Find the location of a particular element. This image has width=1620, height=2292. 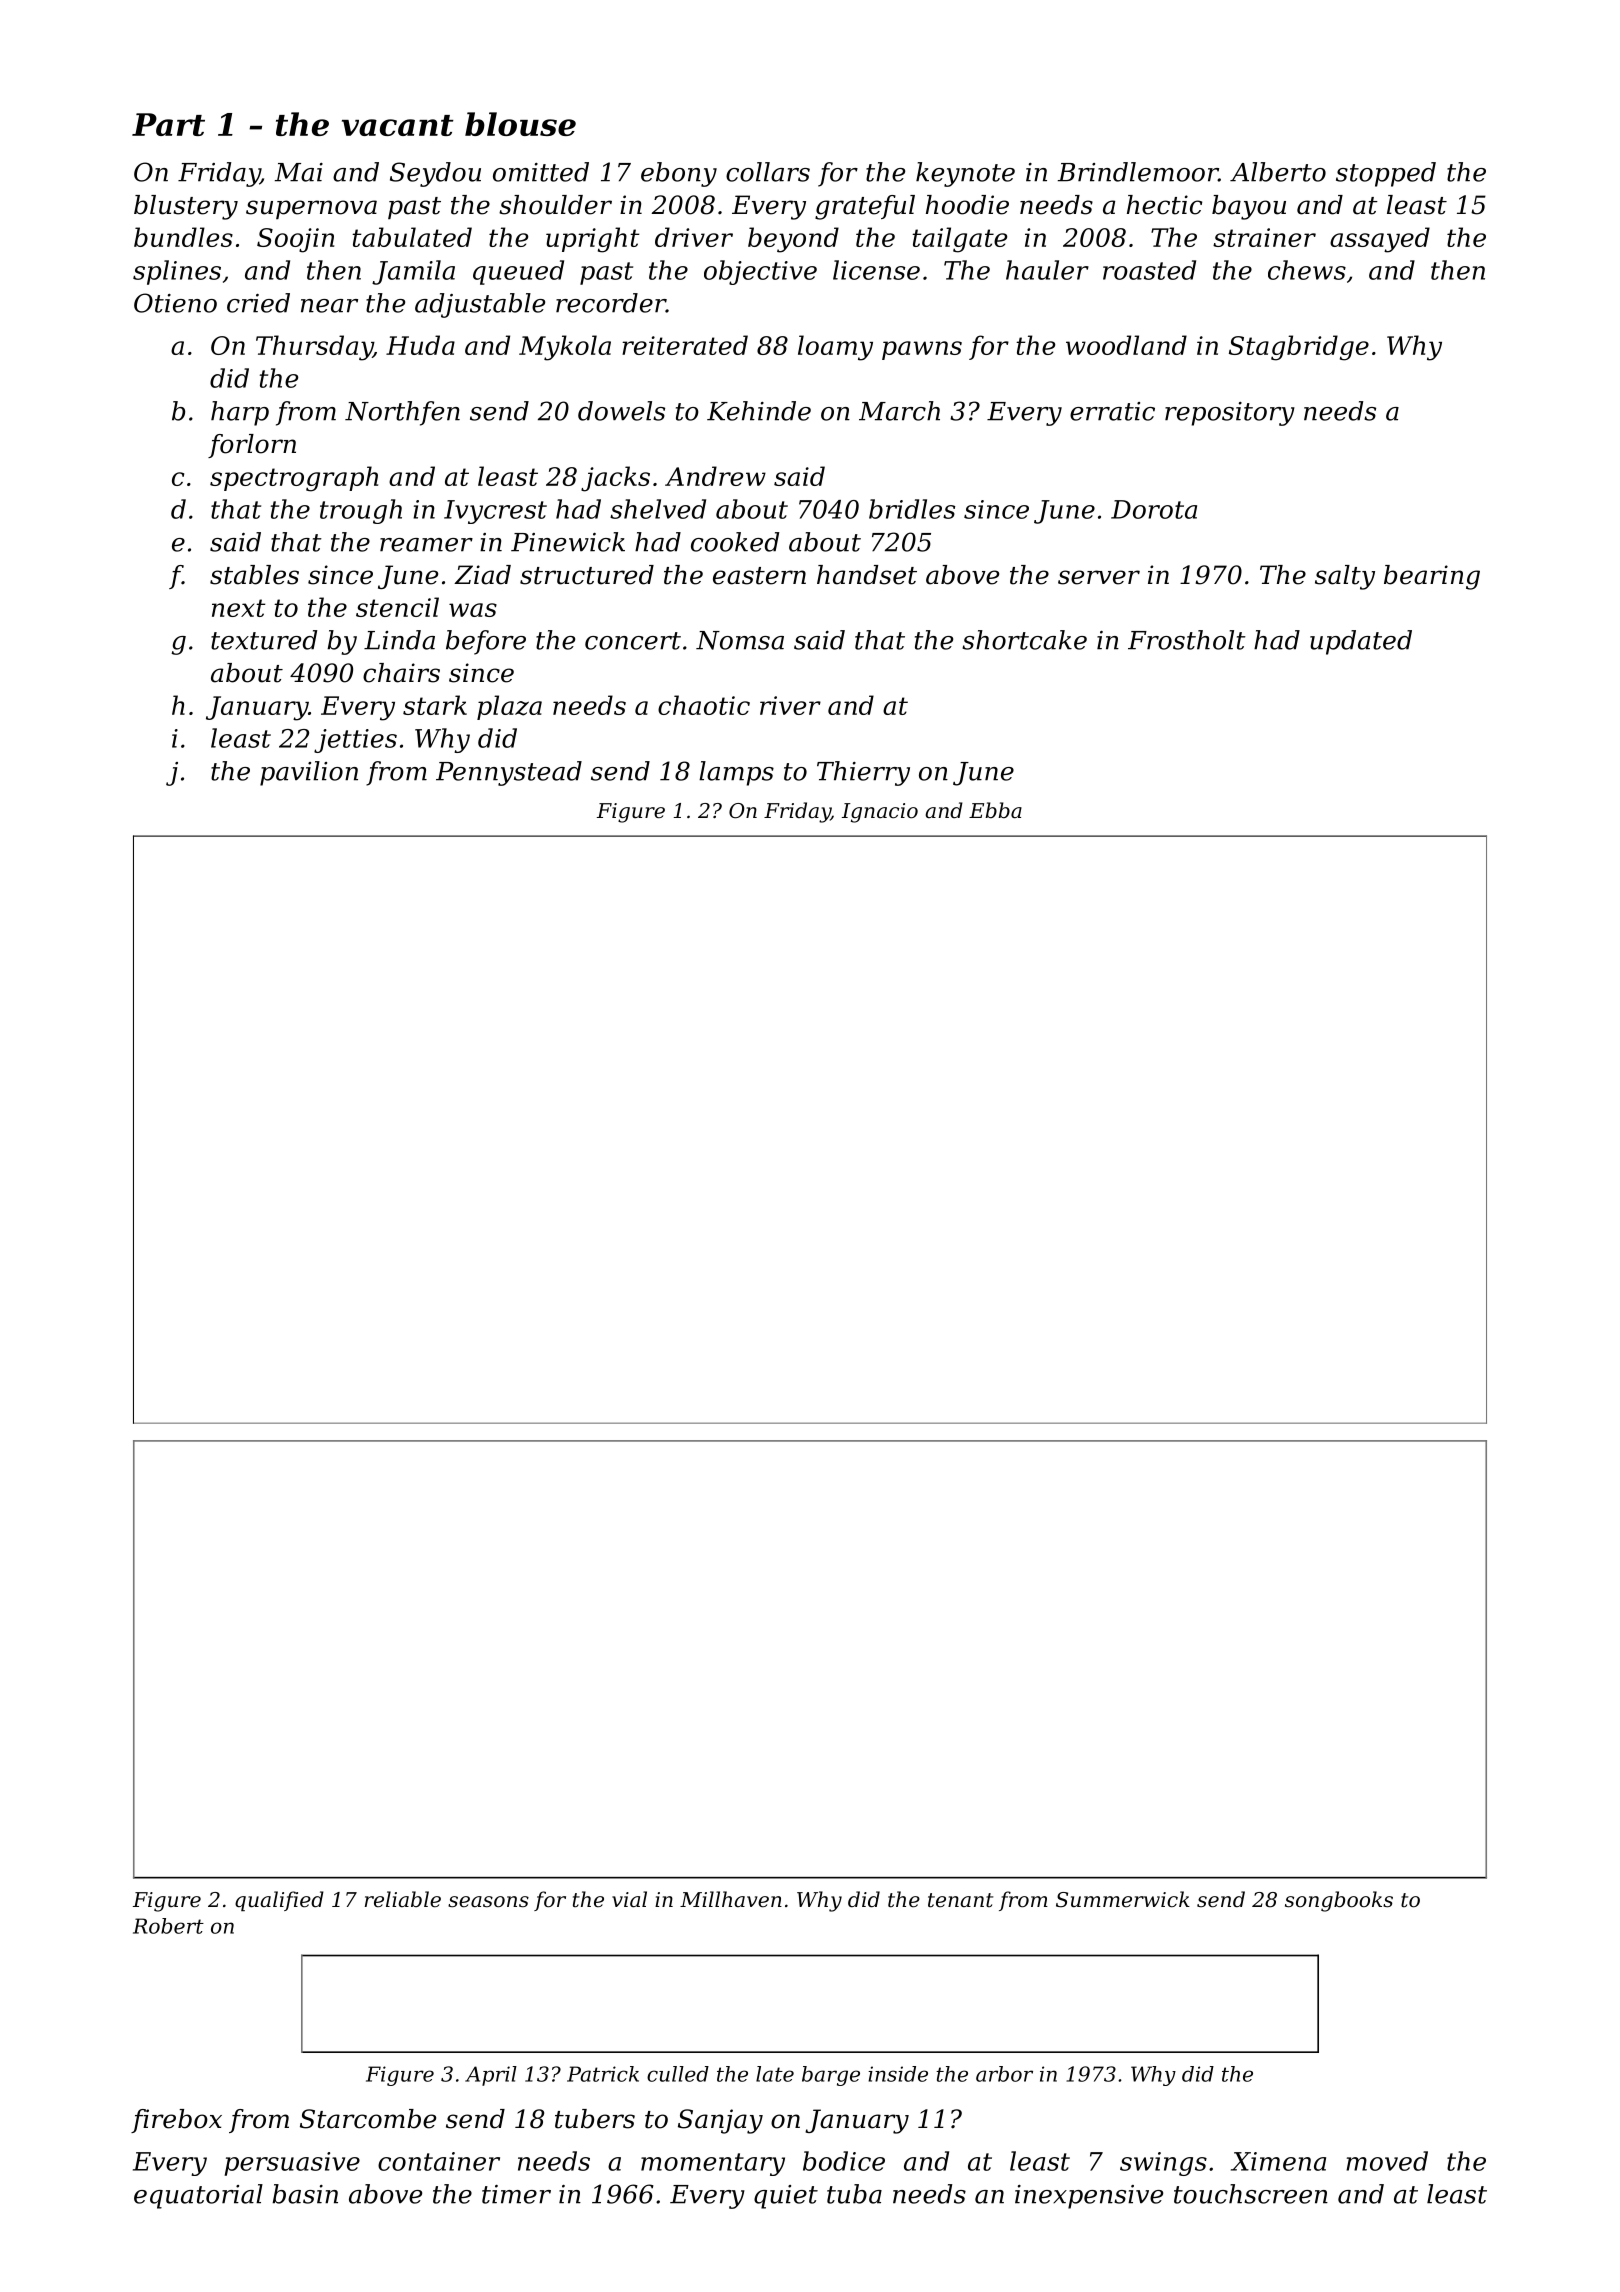

pavilion is located at coordinates (309, 773).
